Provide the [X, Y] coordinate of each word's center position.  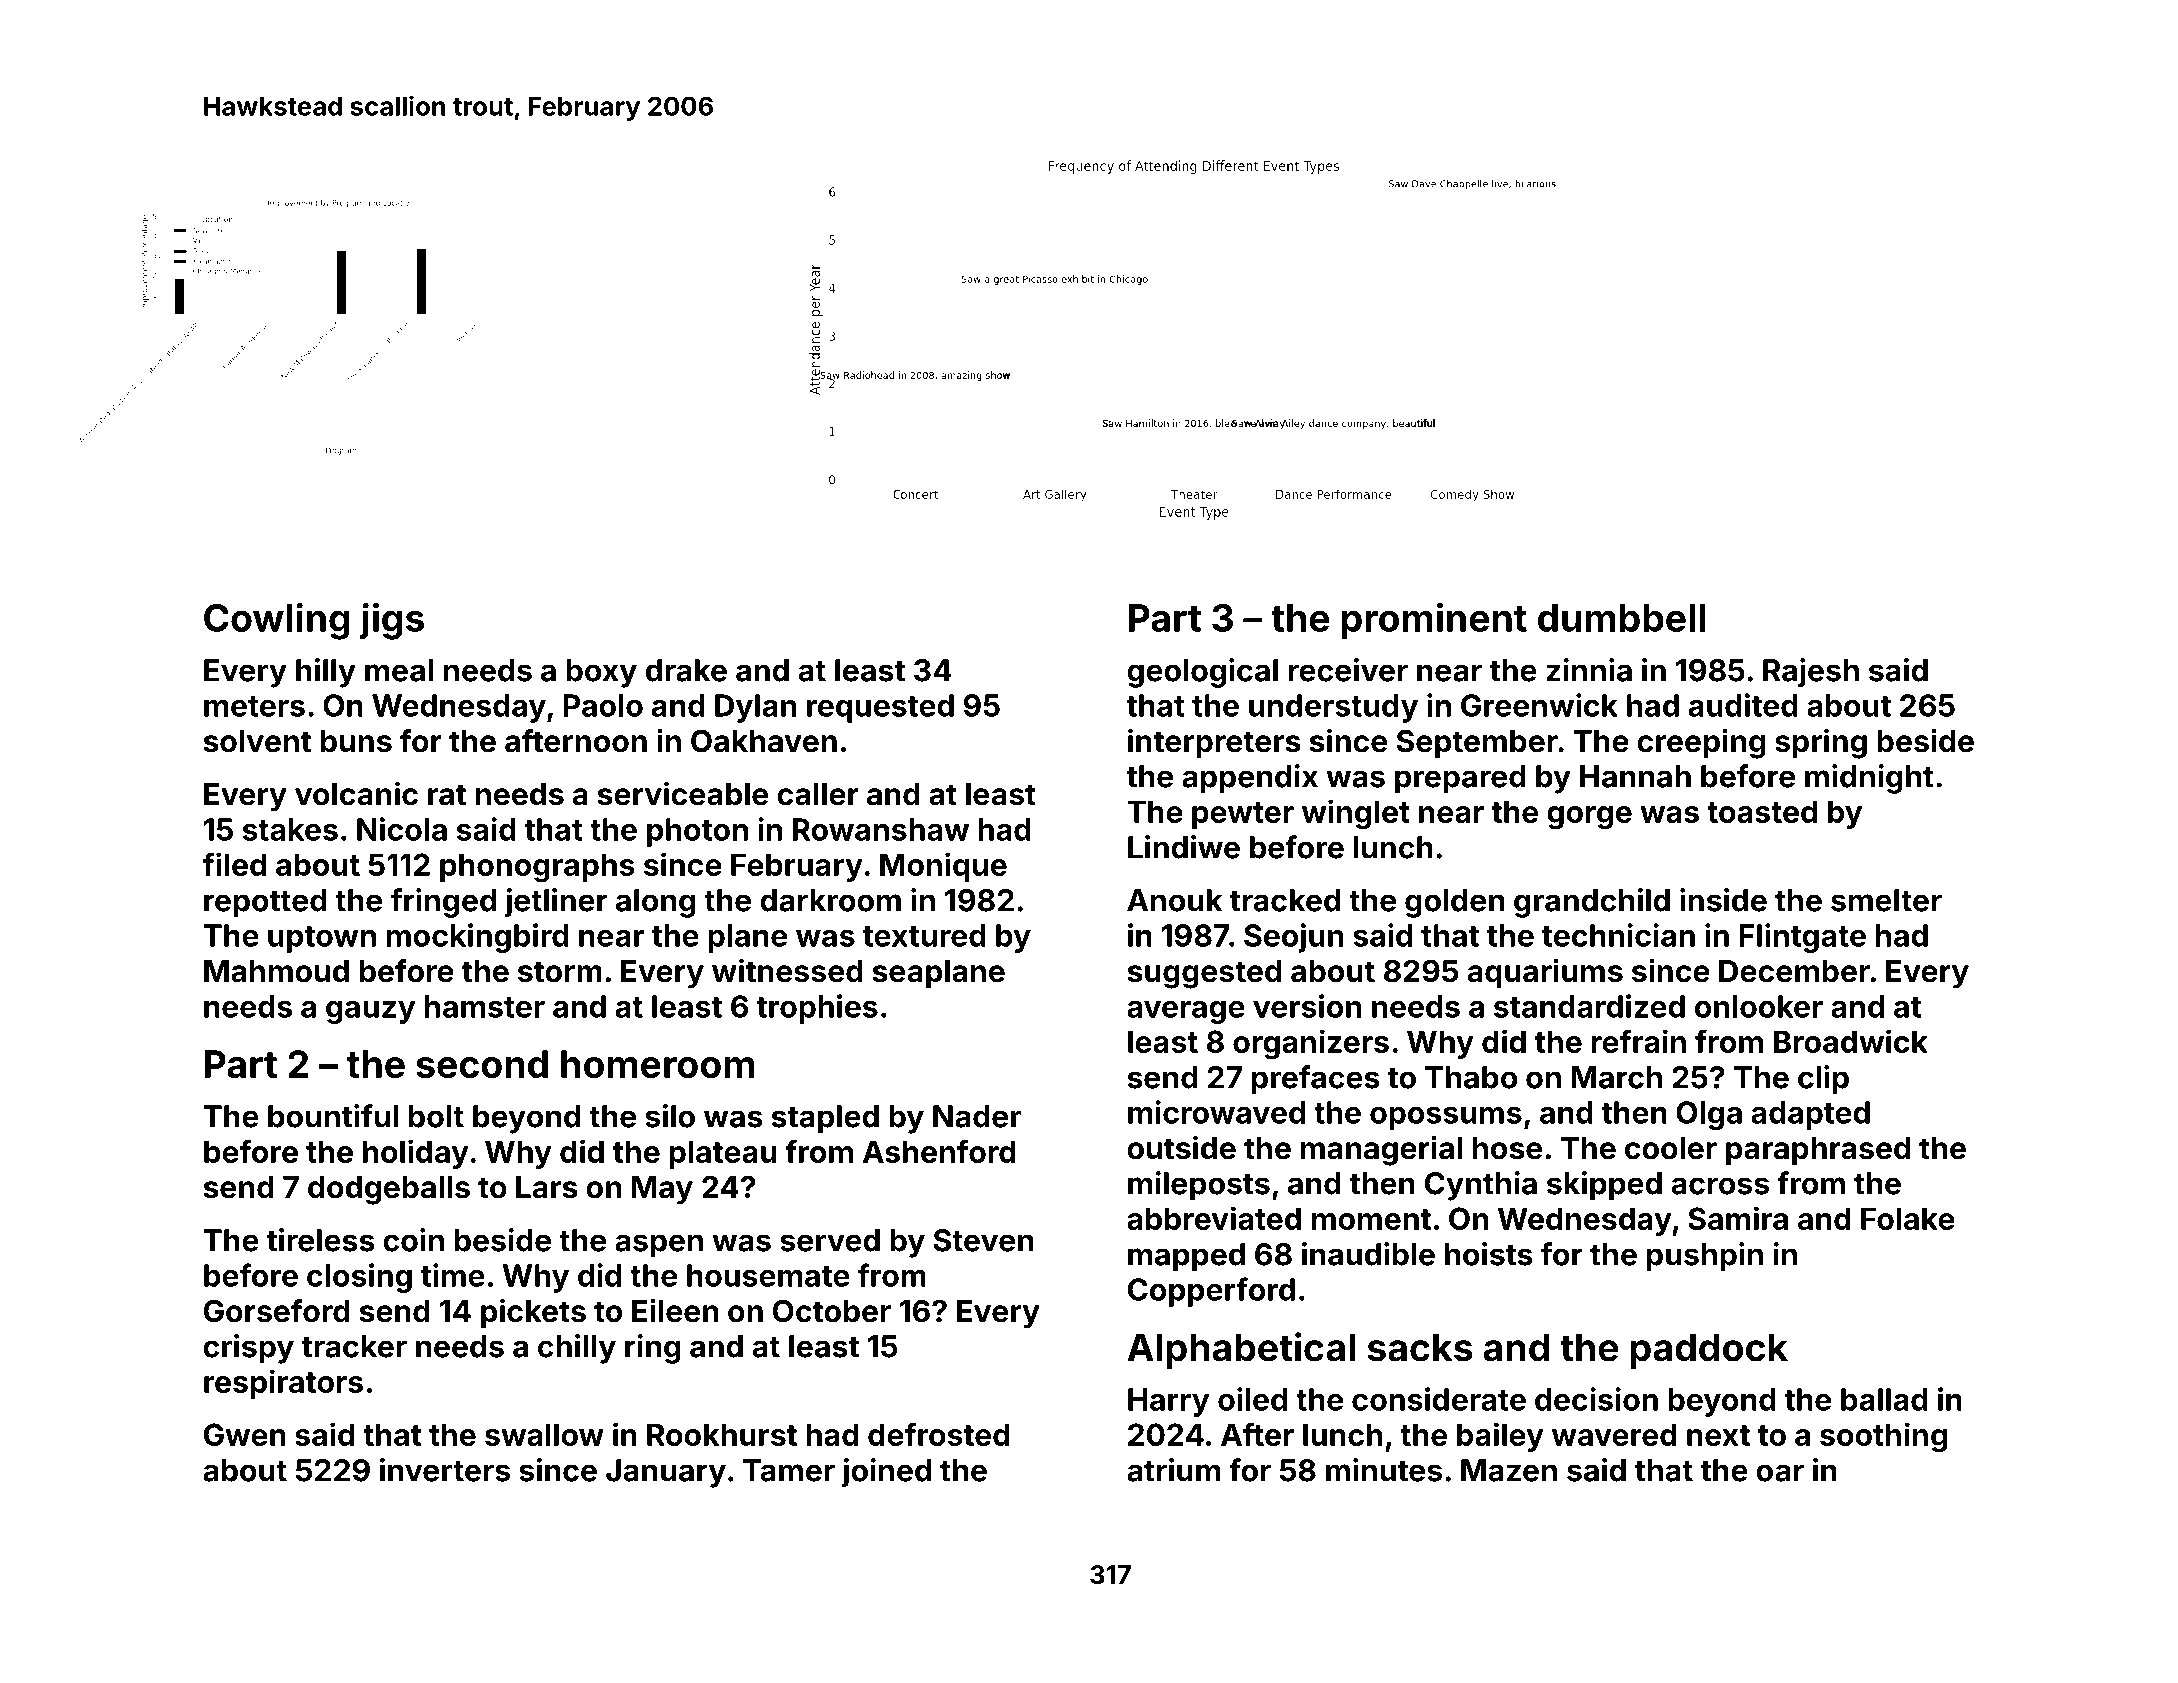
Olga [1709, 1115]
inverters [445, 1470]
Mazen [1509, 1470]
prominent [1434, 620]
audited [1743, 705]
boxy [601, 673]
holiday [416, 1154]
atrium [1173, 1470]
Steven [983, 1240]
